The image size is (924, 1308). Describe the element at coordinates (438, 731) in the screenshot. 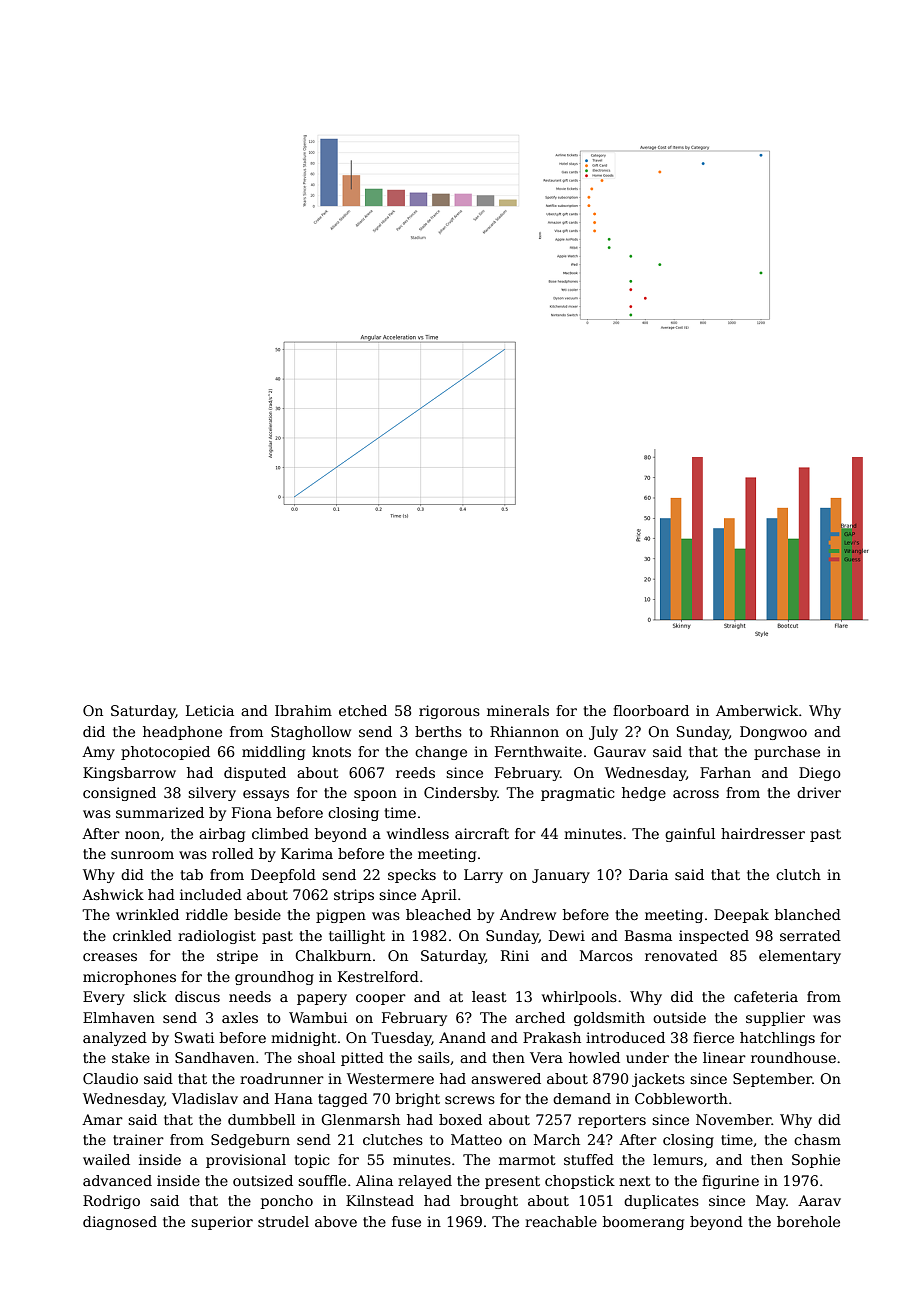

I see `berths` at that location.
